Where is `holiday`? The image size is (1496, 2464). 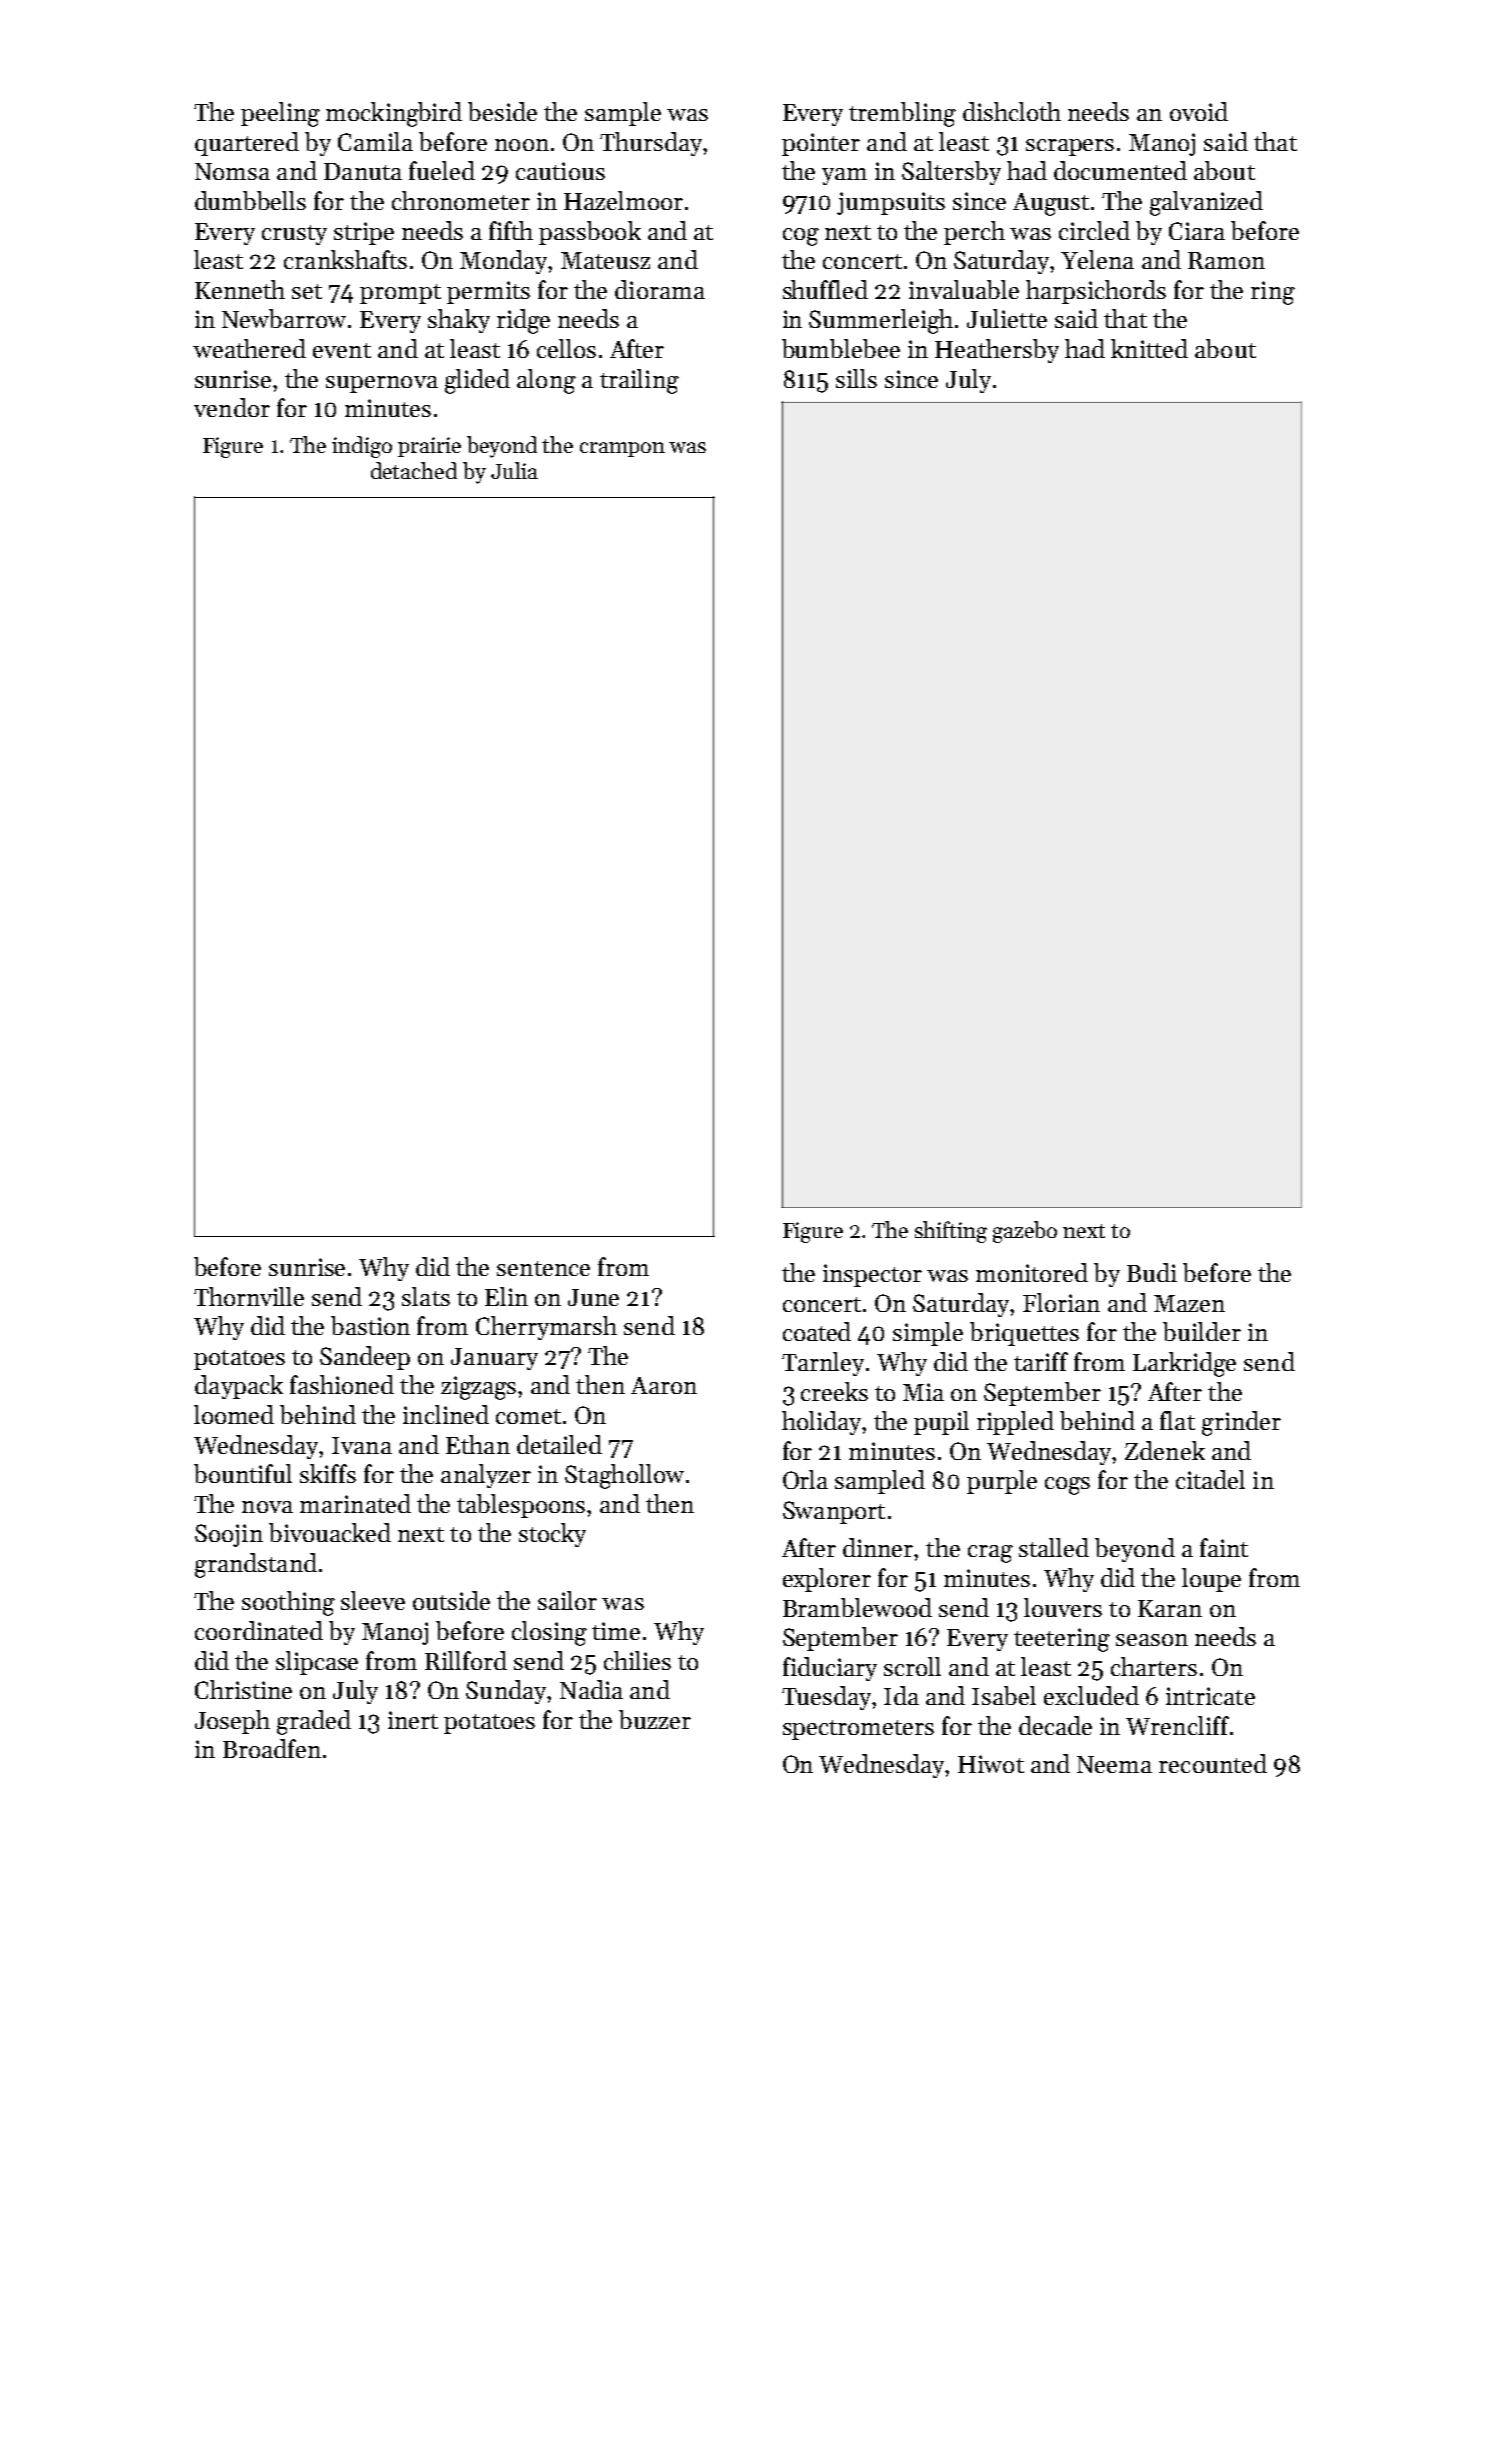 holiday is located at coordinates (821, 1423).
